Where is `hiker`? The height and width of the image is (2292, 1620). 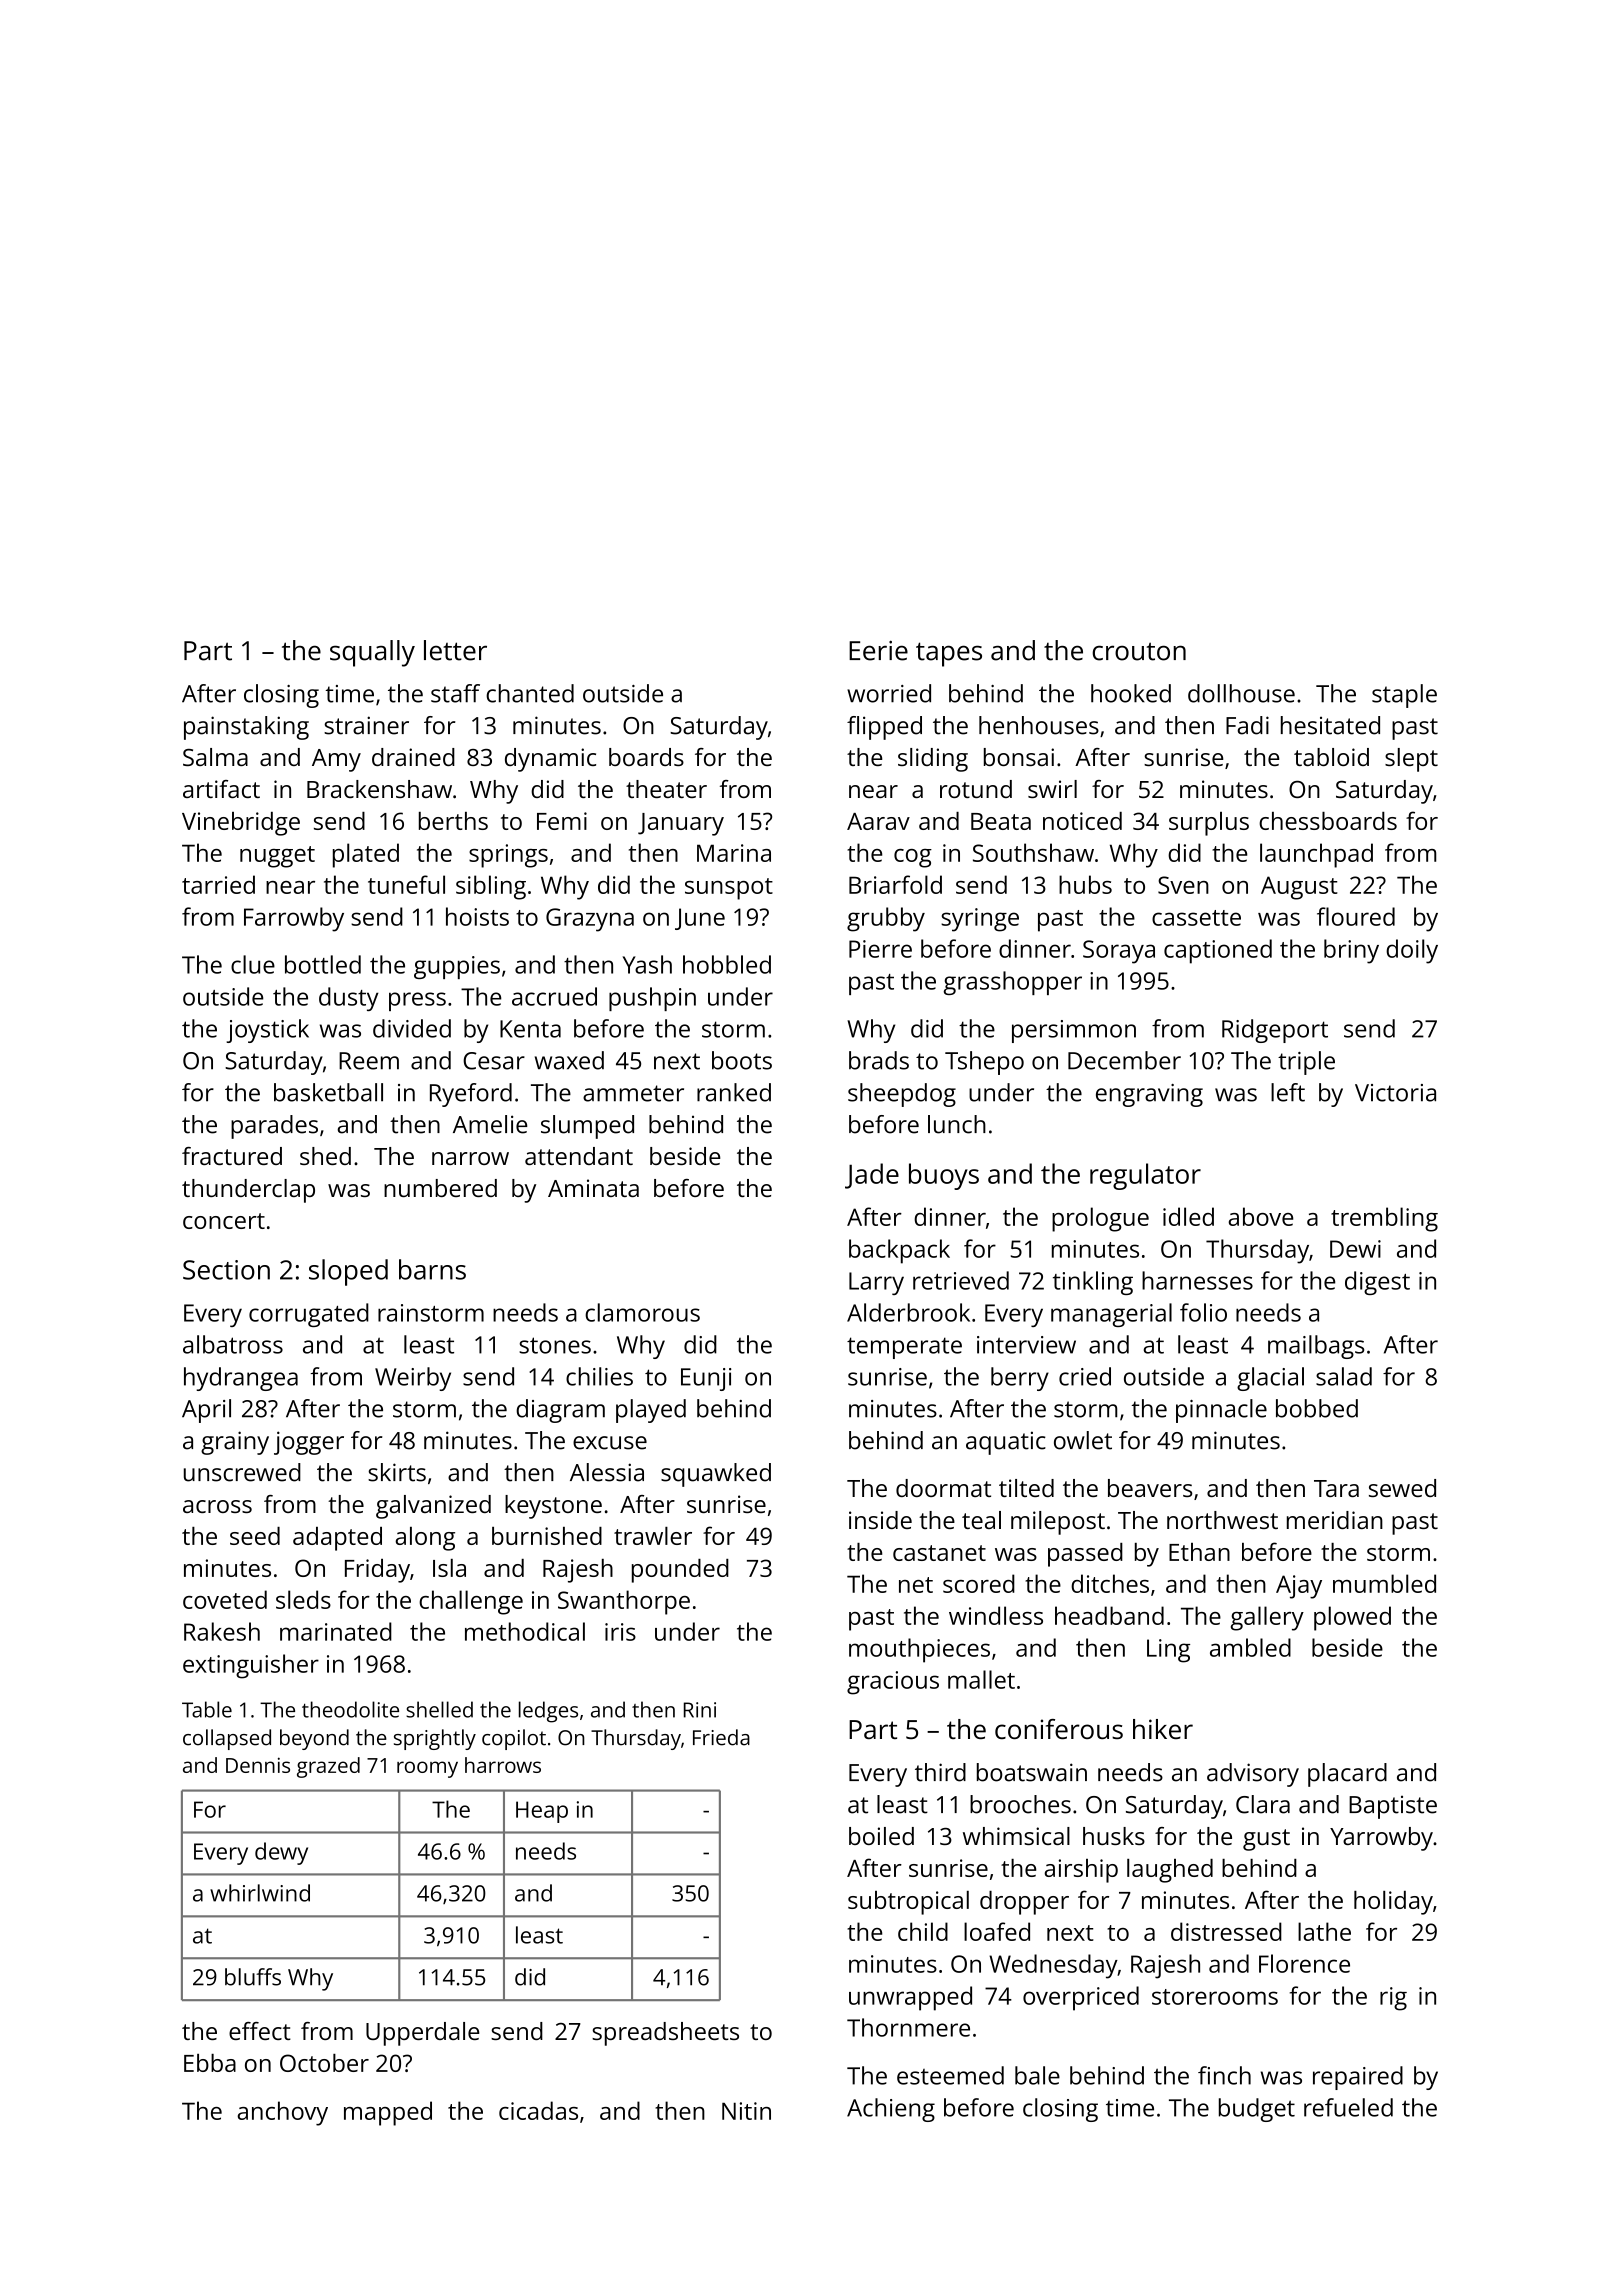 hiker is located at coordinates (1163, 1729).
